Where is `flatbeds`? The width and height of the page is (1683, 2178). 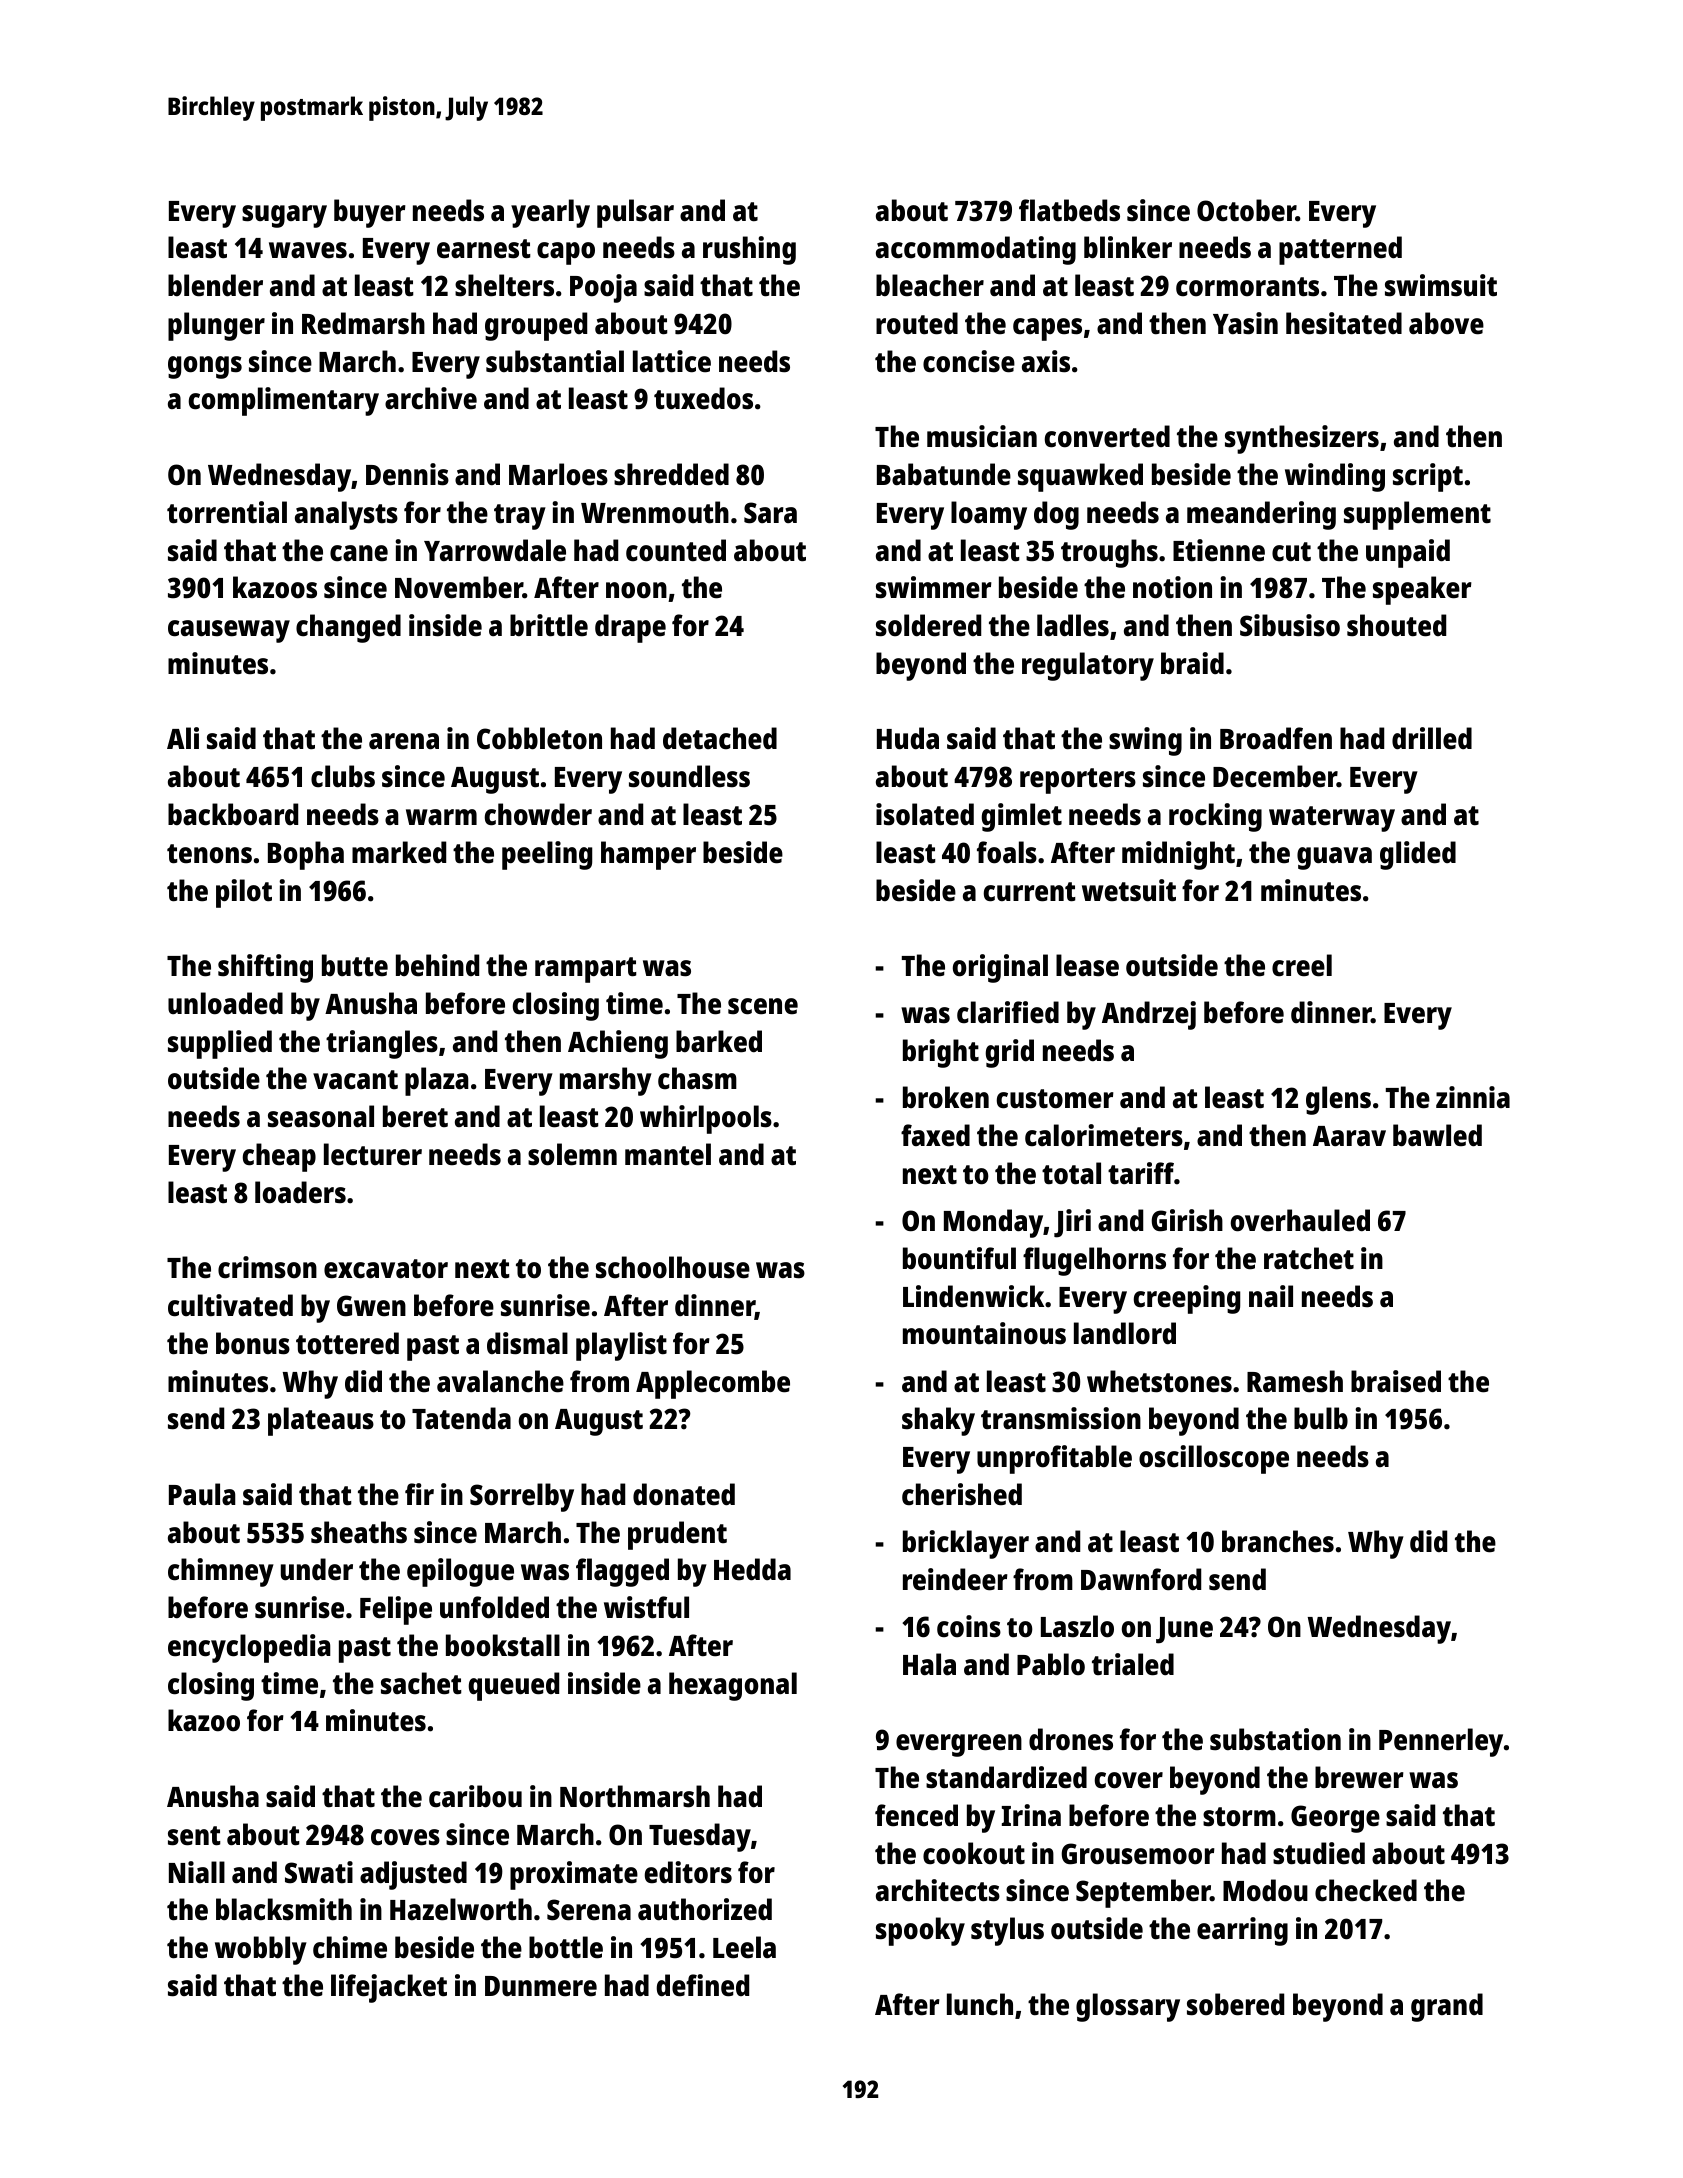 flatbeds is located at coordinates (1069, 210).
